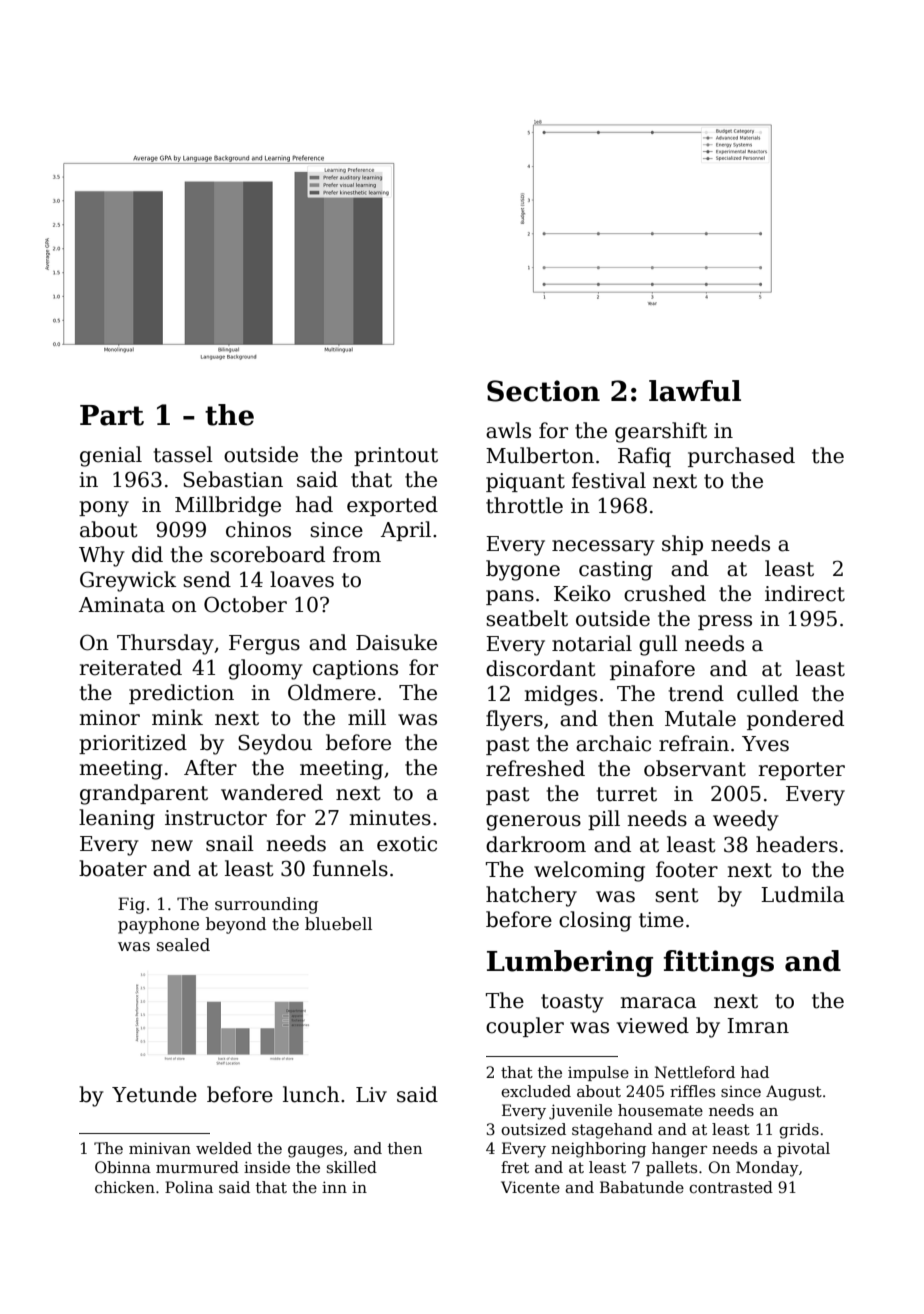 The height and width of the screenshot is (1314, 924). Describe the element at coordinates (531, 896) in the screenshot. I see `hatchery` at that location.
